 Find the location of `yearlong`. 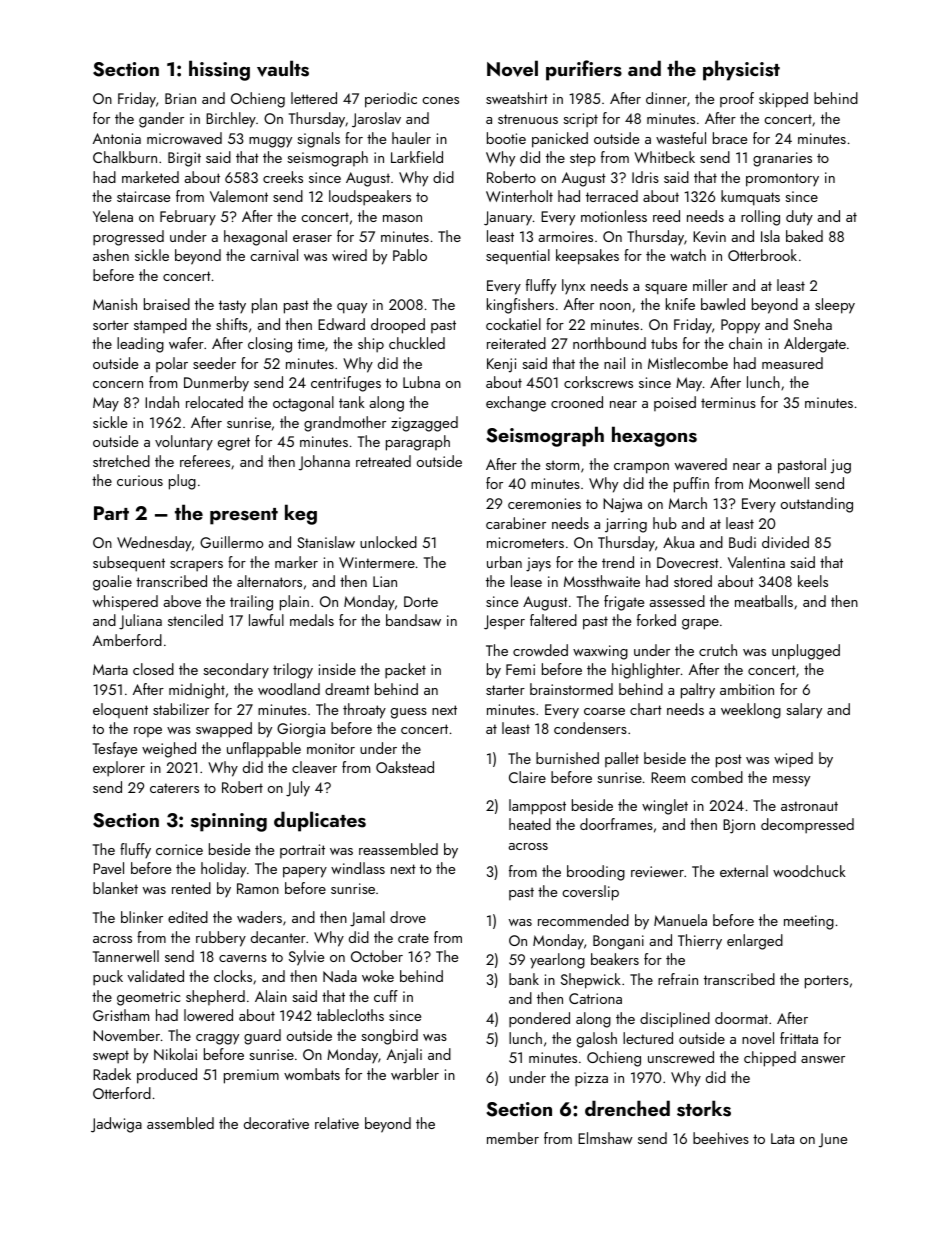

yearlong is located at coordinates (557, 961).
